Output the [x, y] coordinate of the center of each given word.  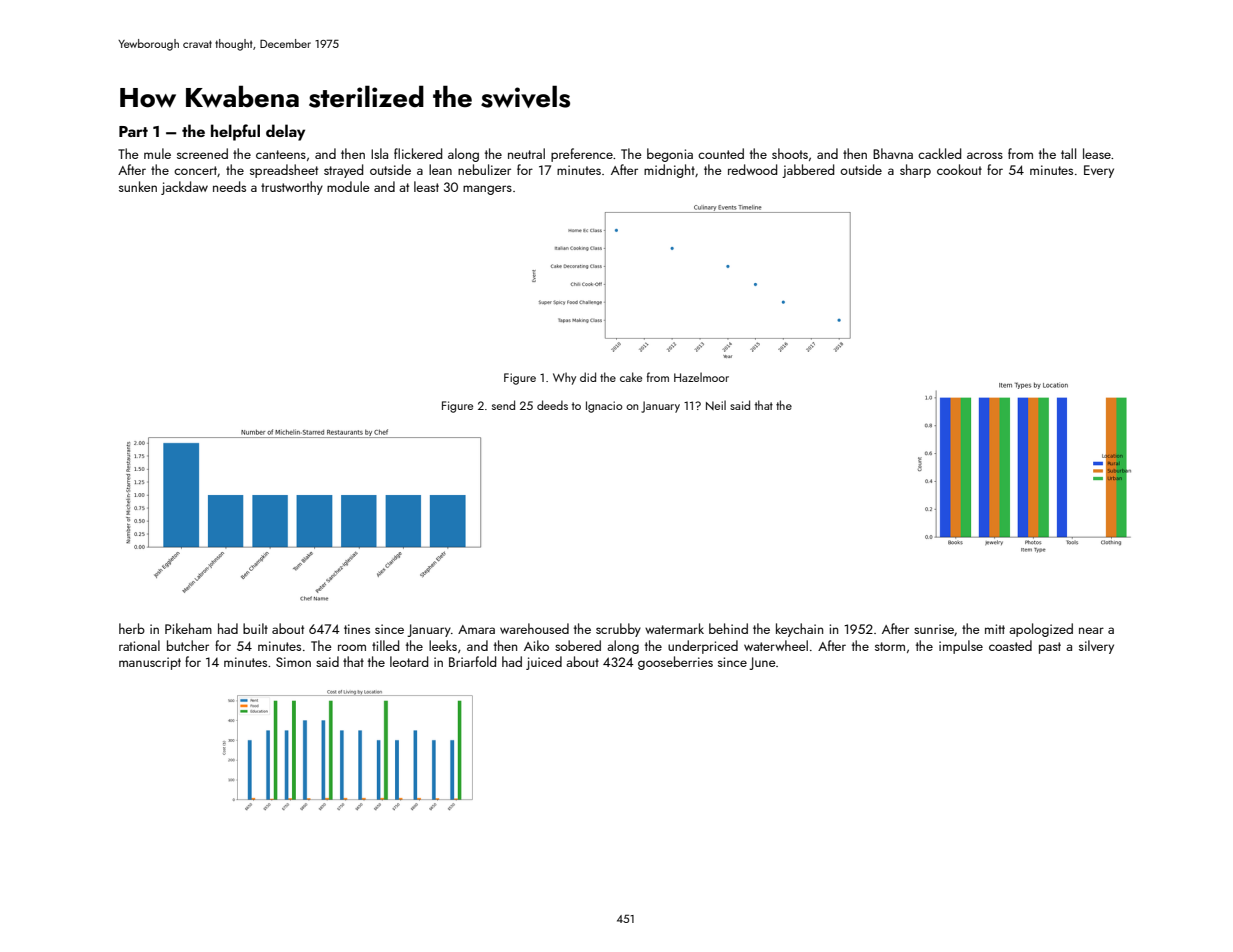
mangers [487, 190]
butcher [188, 645]
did [588, 377]
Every [1099, 171]
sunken [138, 186]
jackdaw [184, 188]
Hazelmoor [701, 377]
